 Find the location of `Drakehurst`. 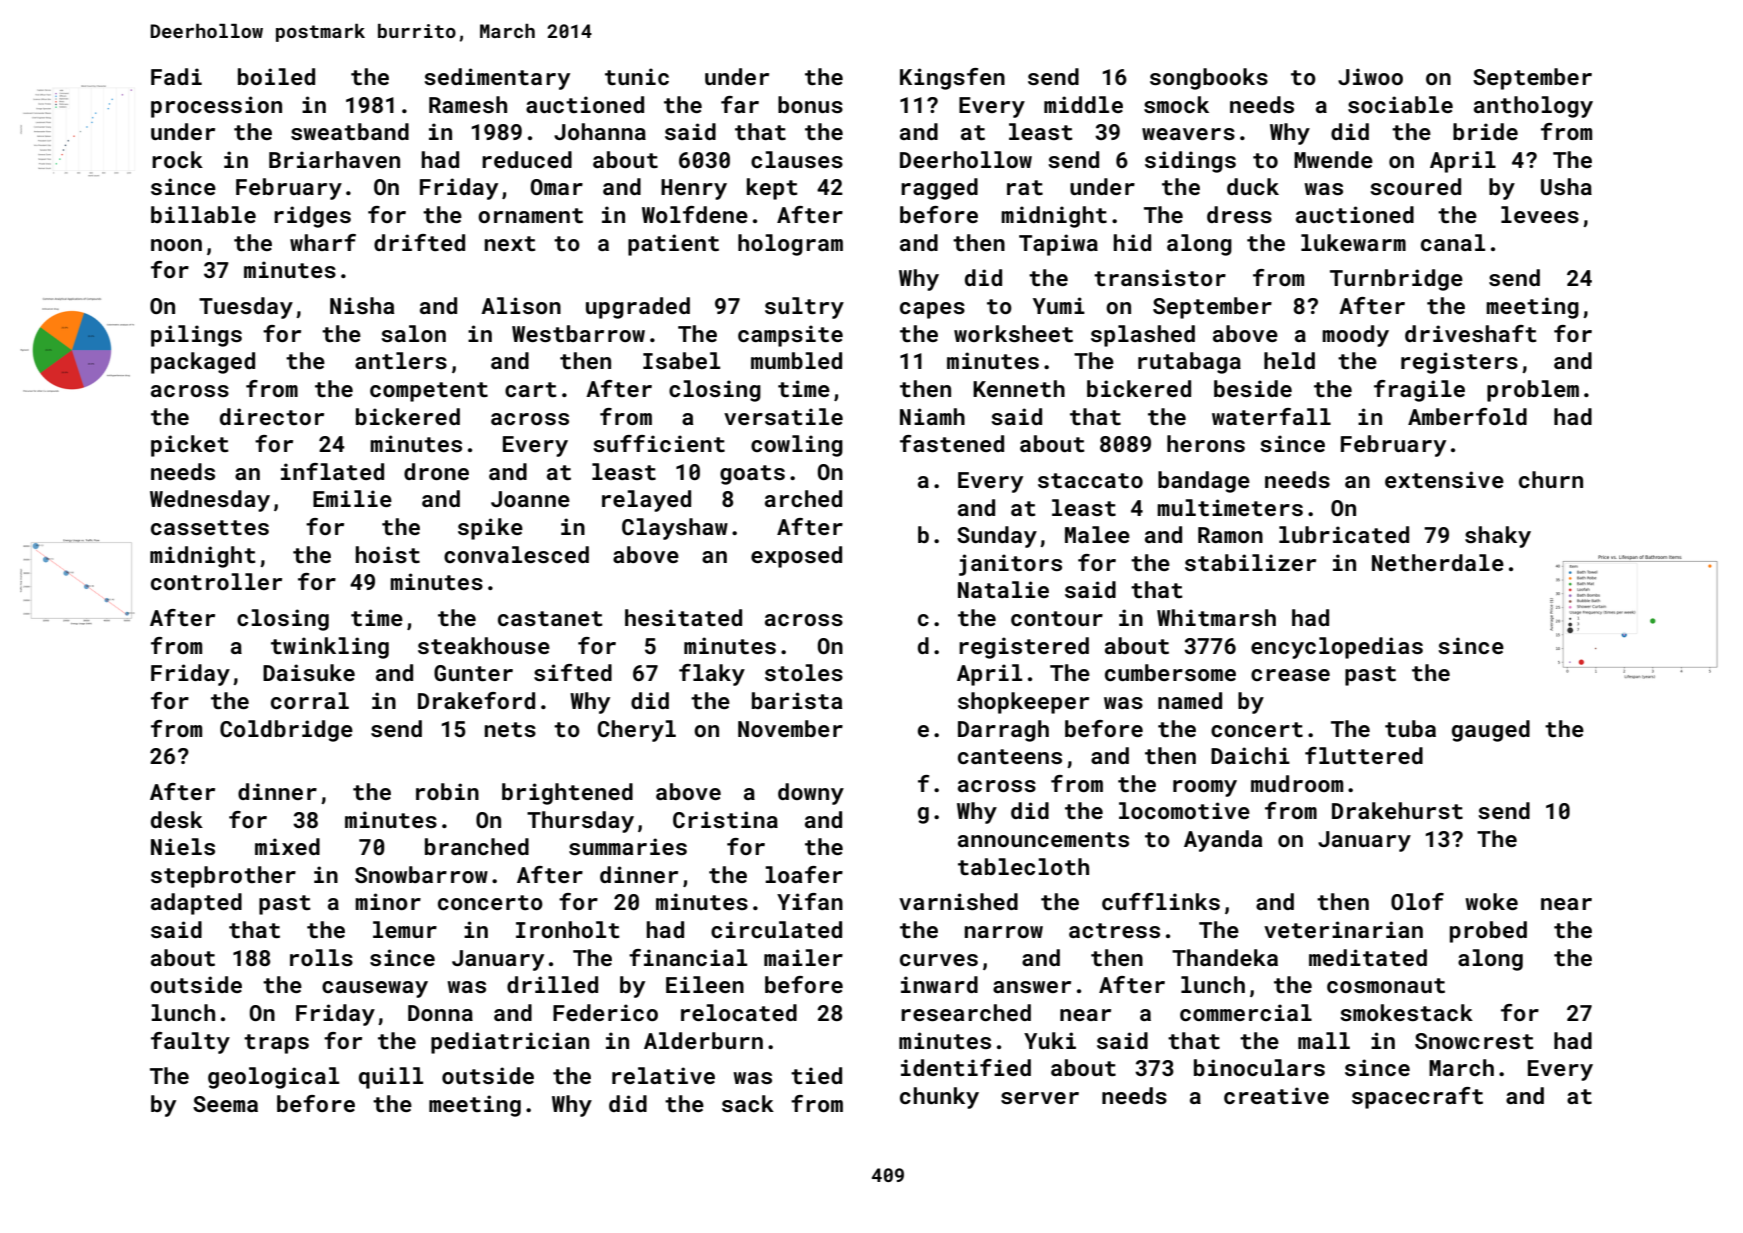

Drakehurst is located at coordinates (1397, 810).
